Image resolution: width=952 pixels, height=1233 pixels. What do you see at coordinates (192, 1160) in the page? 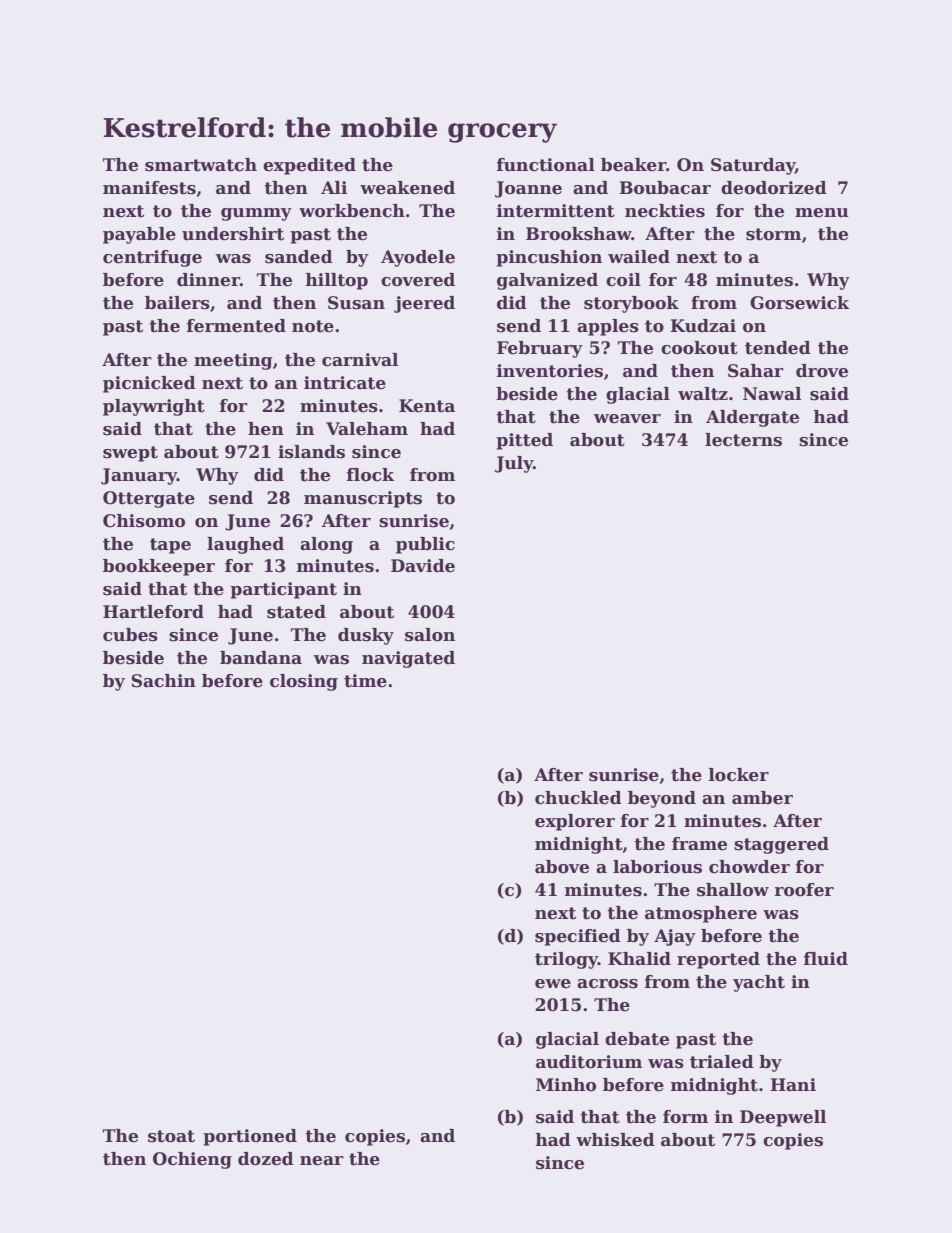
I see `Ochieng` at bounding box center [192, 1160].
